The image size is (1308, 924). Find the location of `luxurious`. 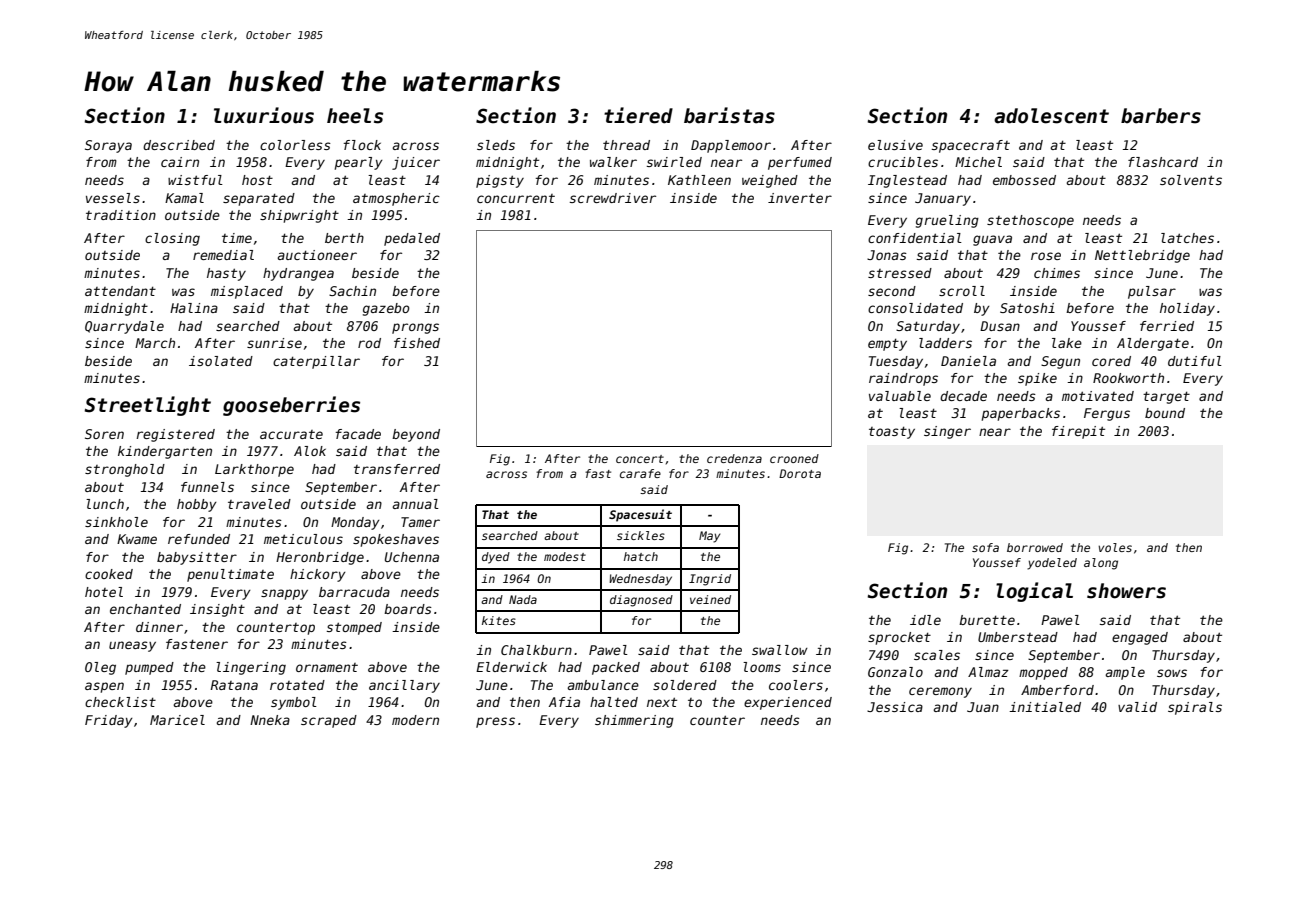

luxurious is located at coordinates (264, 115).
